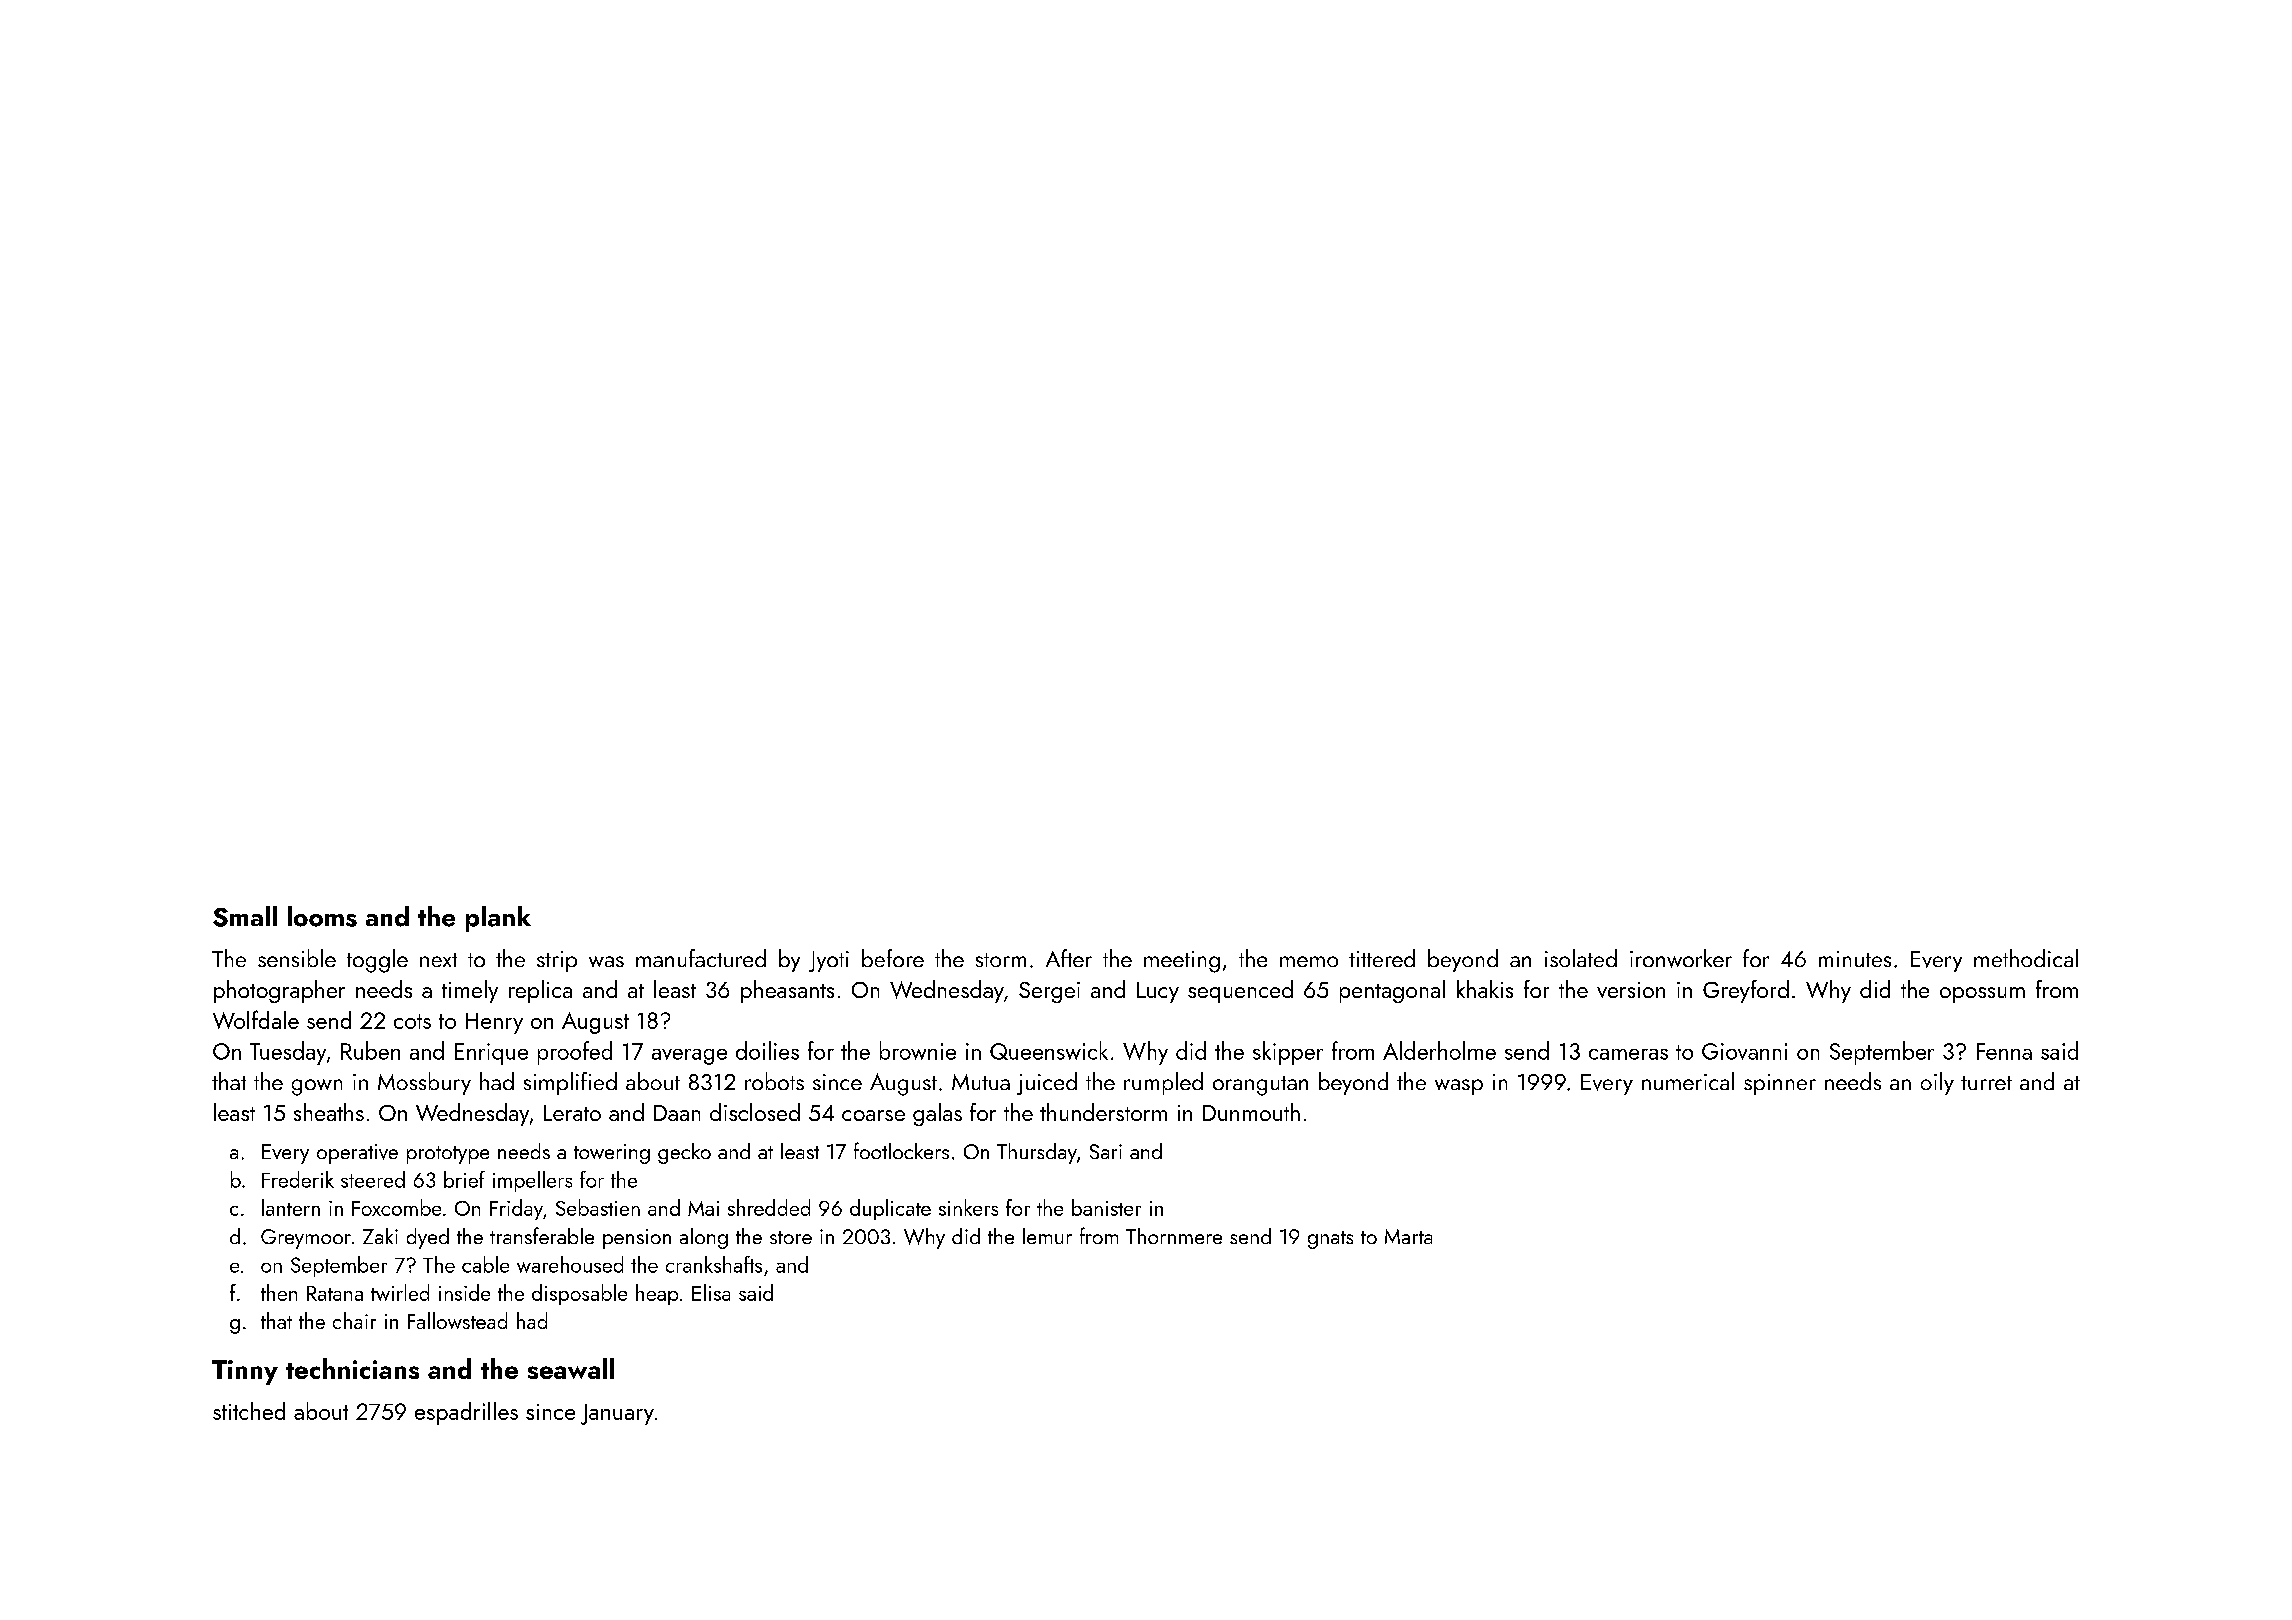 The height and width of the screenshot is (1620, 2292). I want to click on sensible, so click(297, 958).
